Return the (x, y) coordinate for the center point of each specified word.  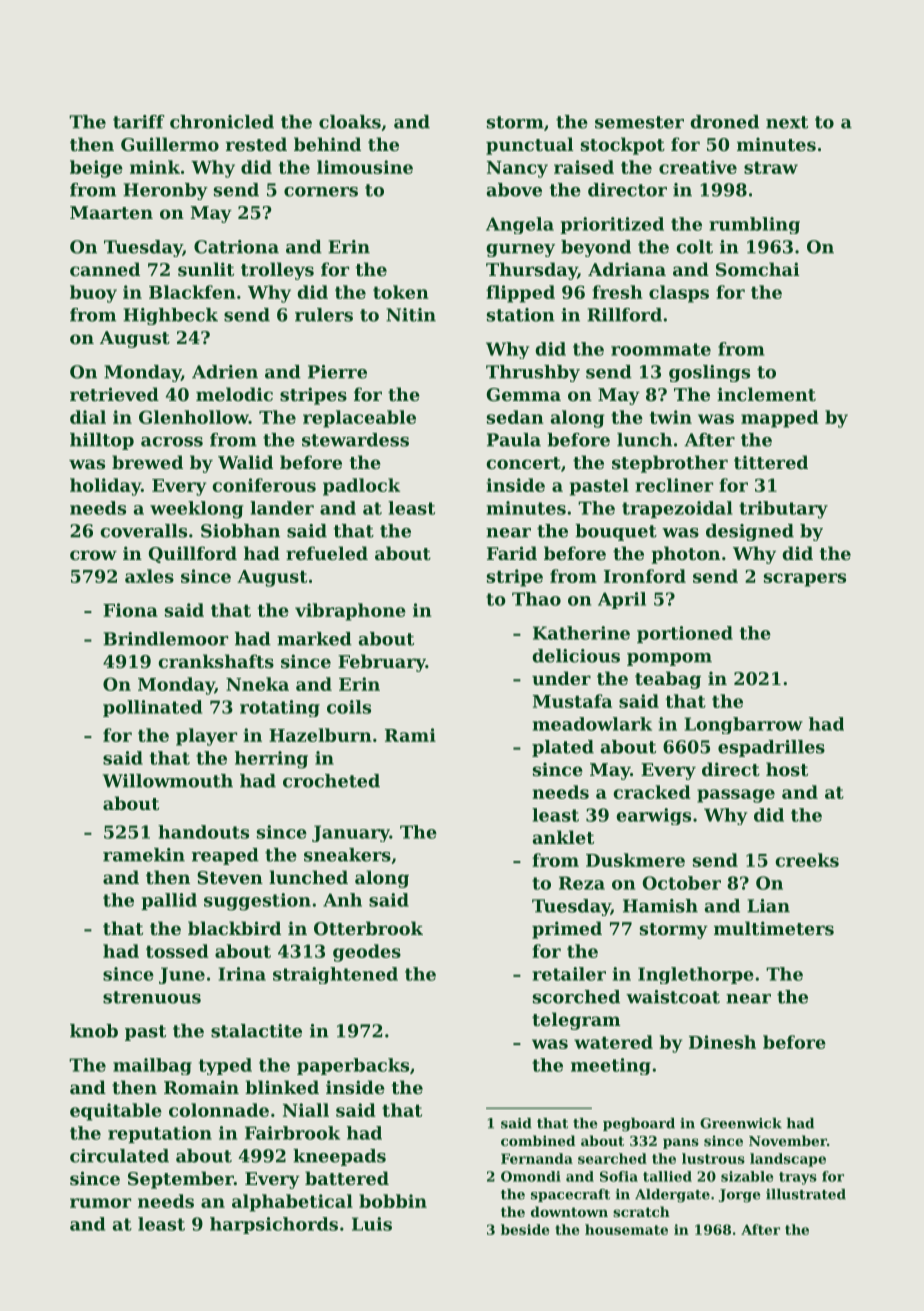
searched (612, 1158)
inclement (766, 394)
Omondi (531, 1176)
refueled (327, 553)
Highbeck (170, 316)
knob (94, 1031)
